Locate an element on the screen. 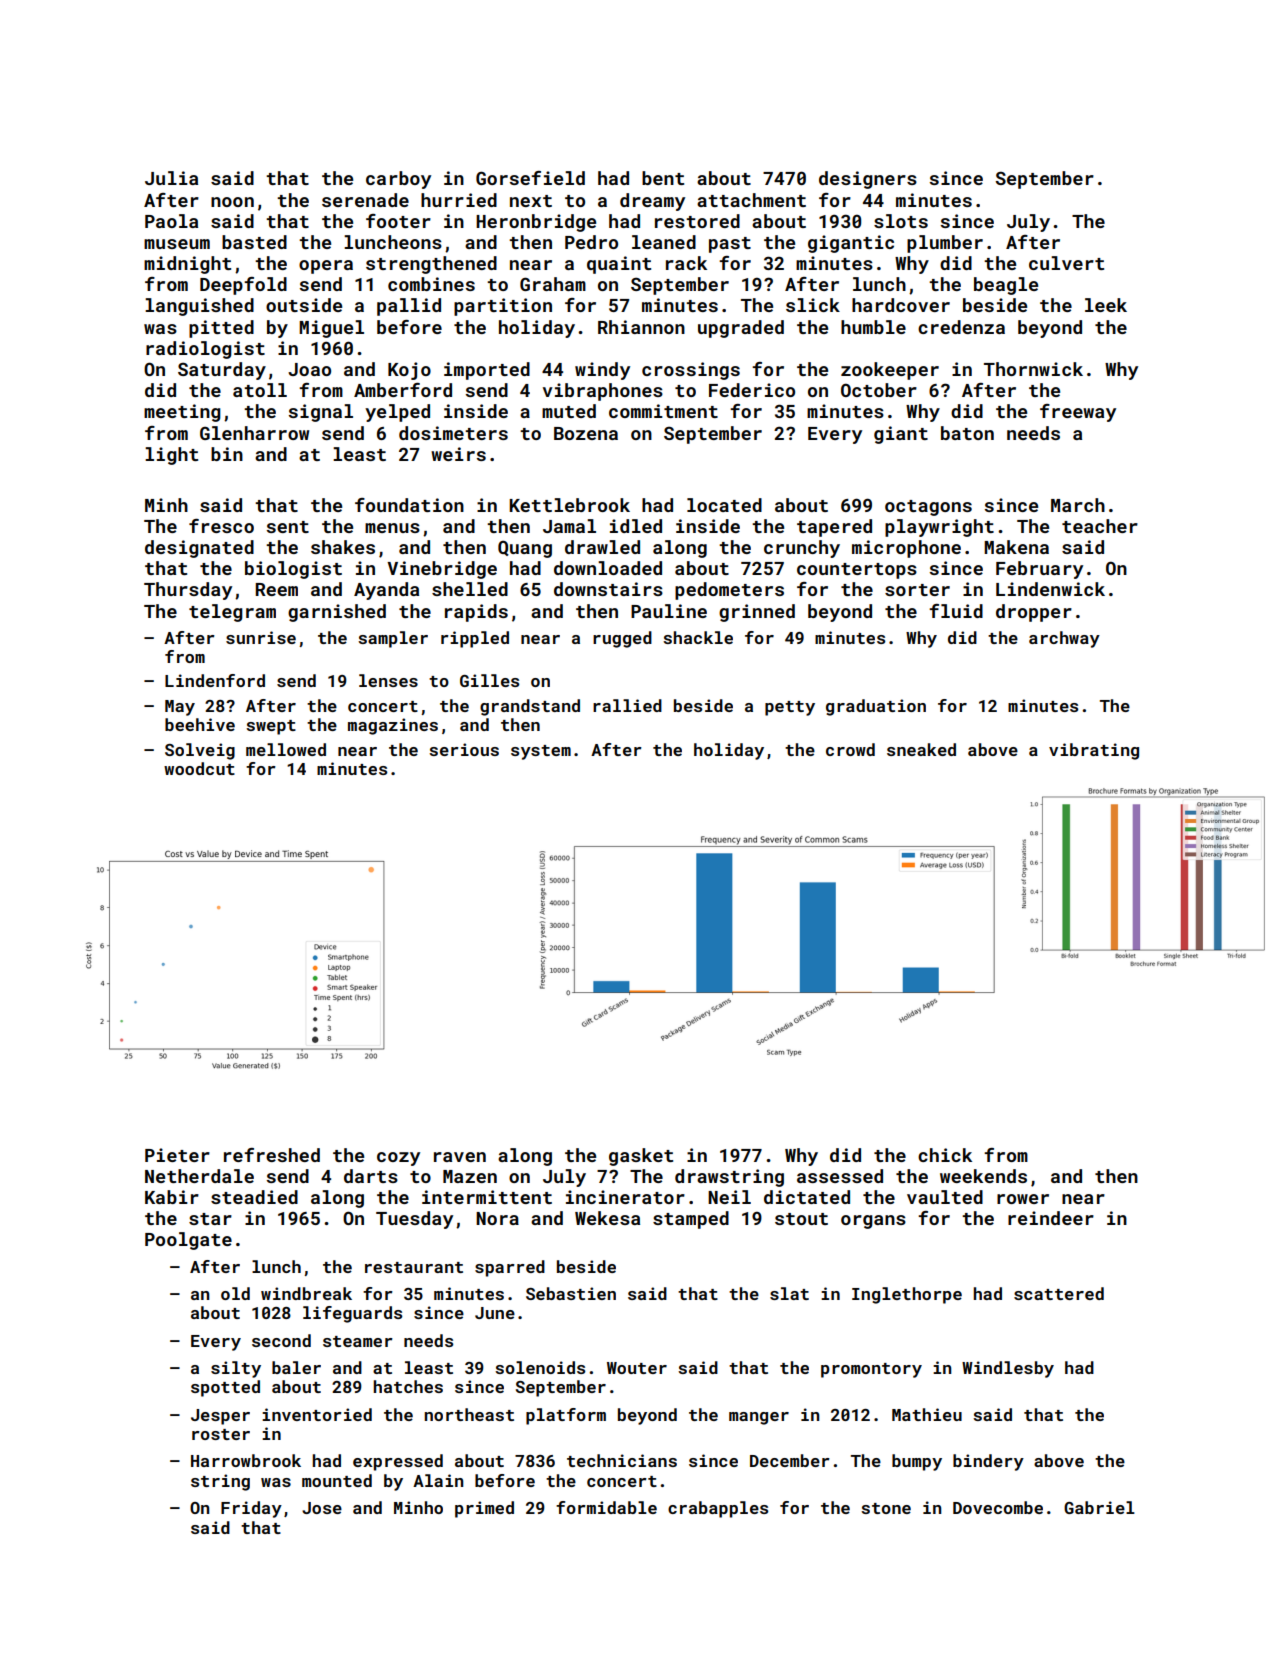  located is located at coordinates (724, 505).
